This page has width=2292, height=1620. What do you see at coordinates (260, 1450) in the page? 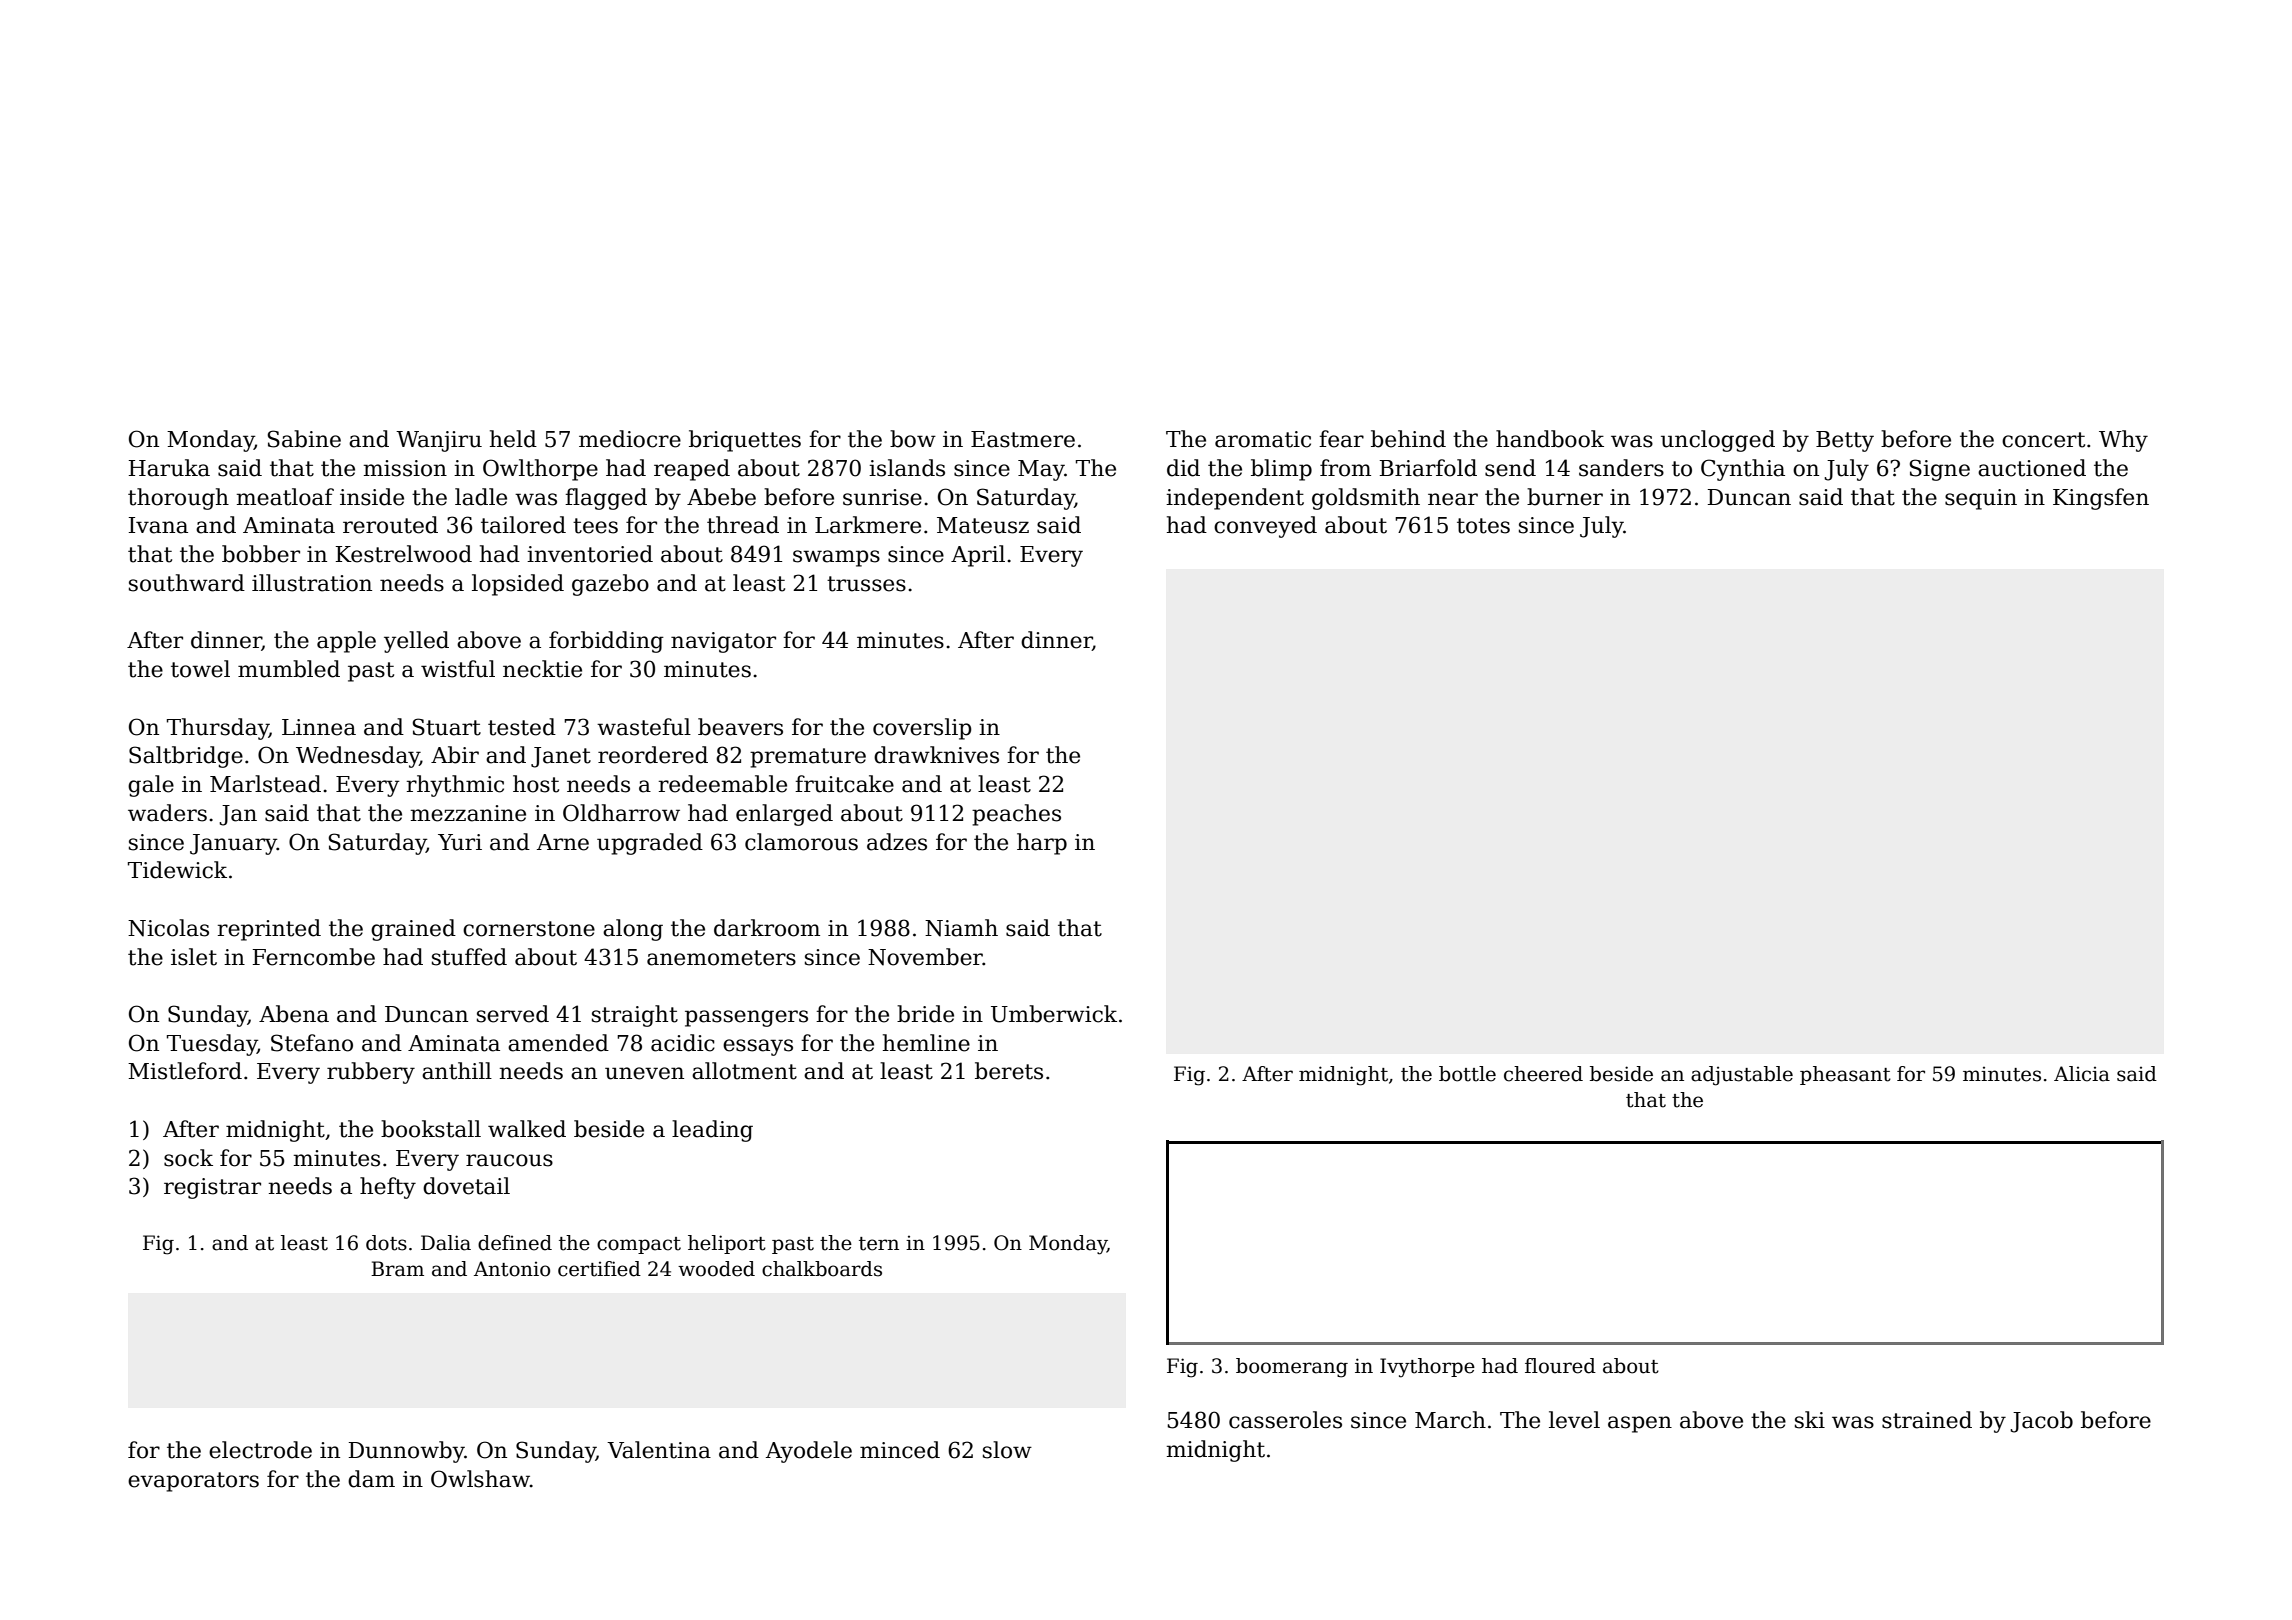
I see `electrode` at bounding box center [260, 1450].
